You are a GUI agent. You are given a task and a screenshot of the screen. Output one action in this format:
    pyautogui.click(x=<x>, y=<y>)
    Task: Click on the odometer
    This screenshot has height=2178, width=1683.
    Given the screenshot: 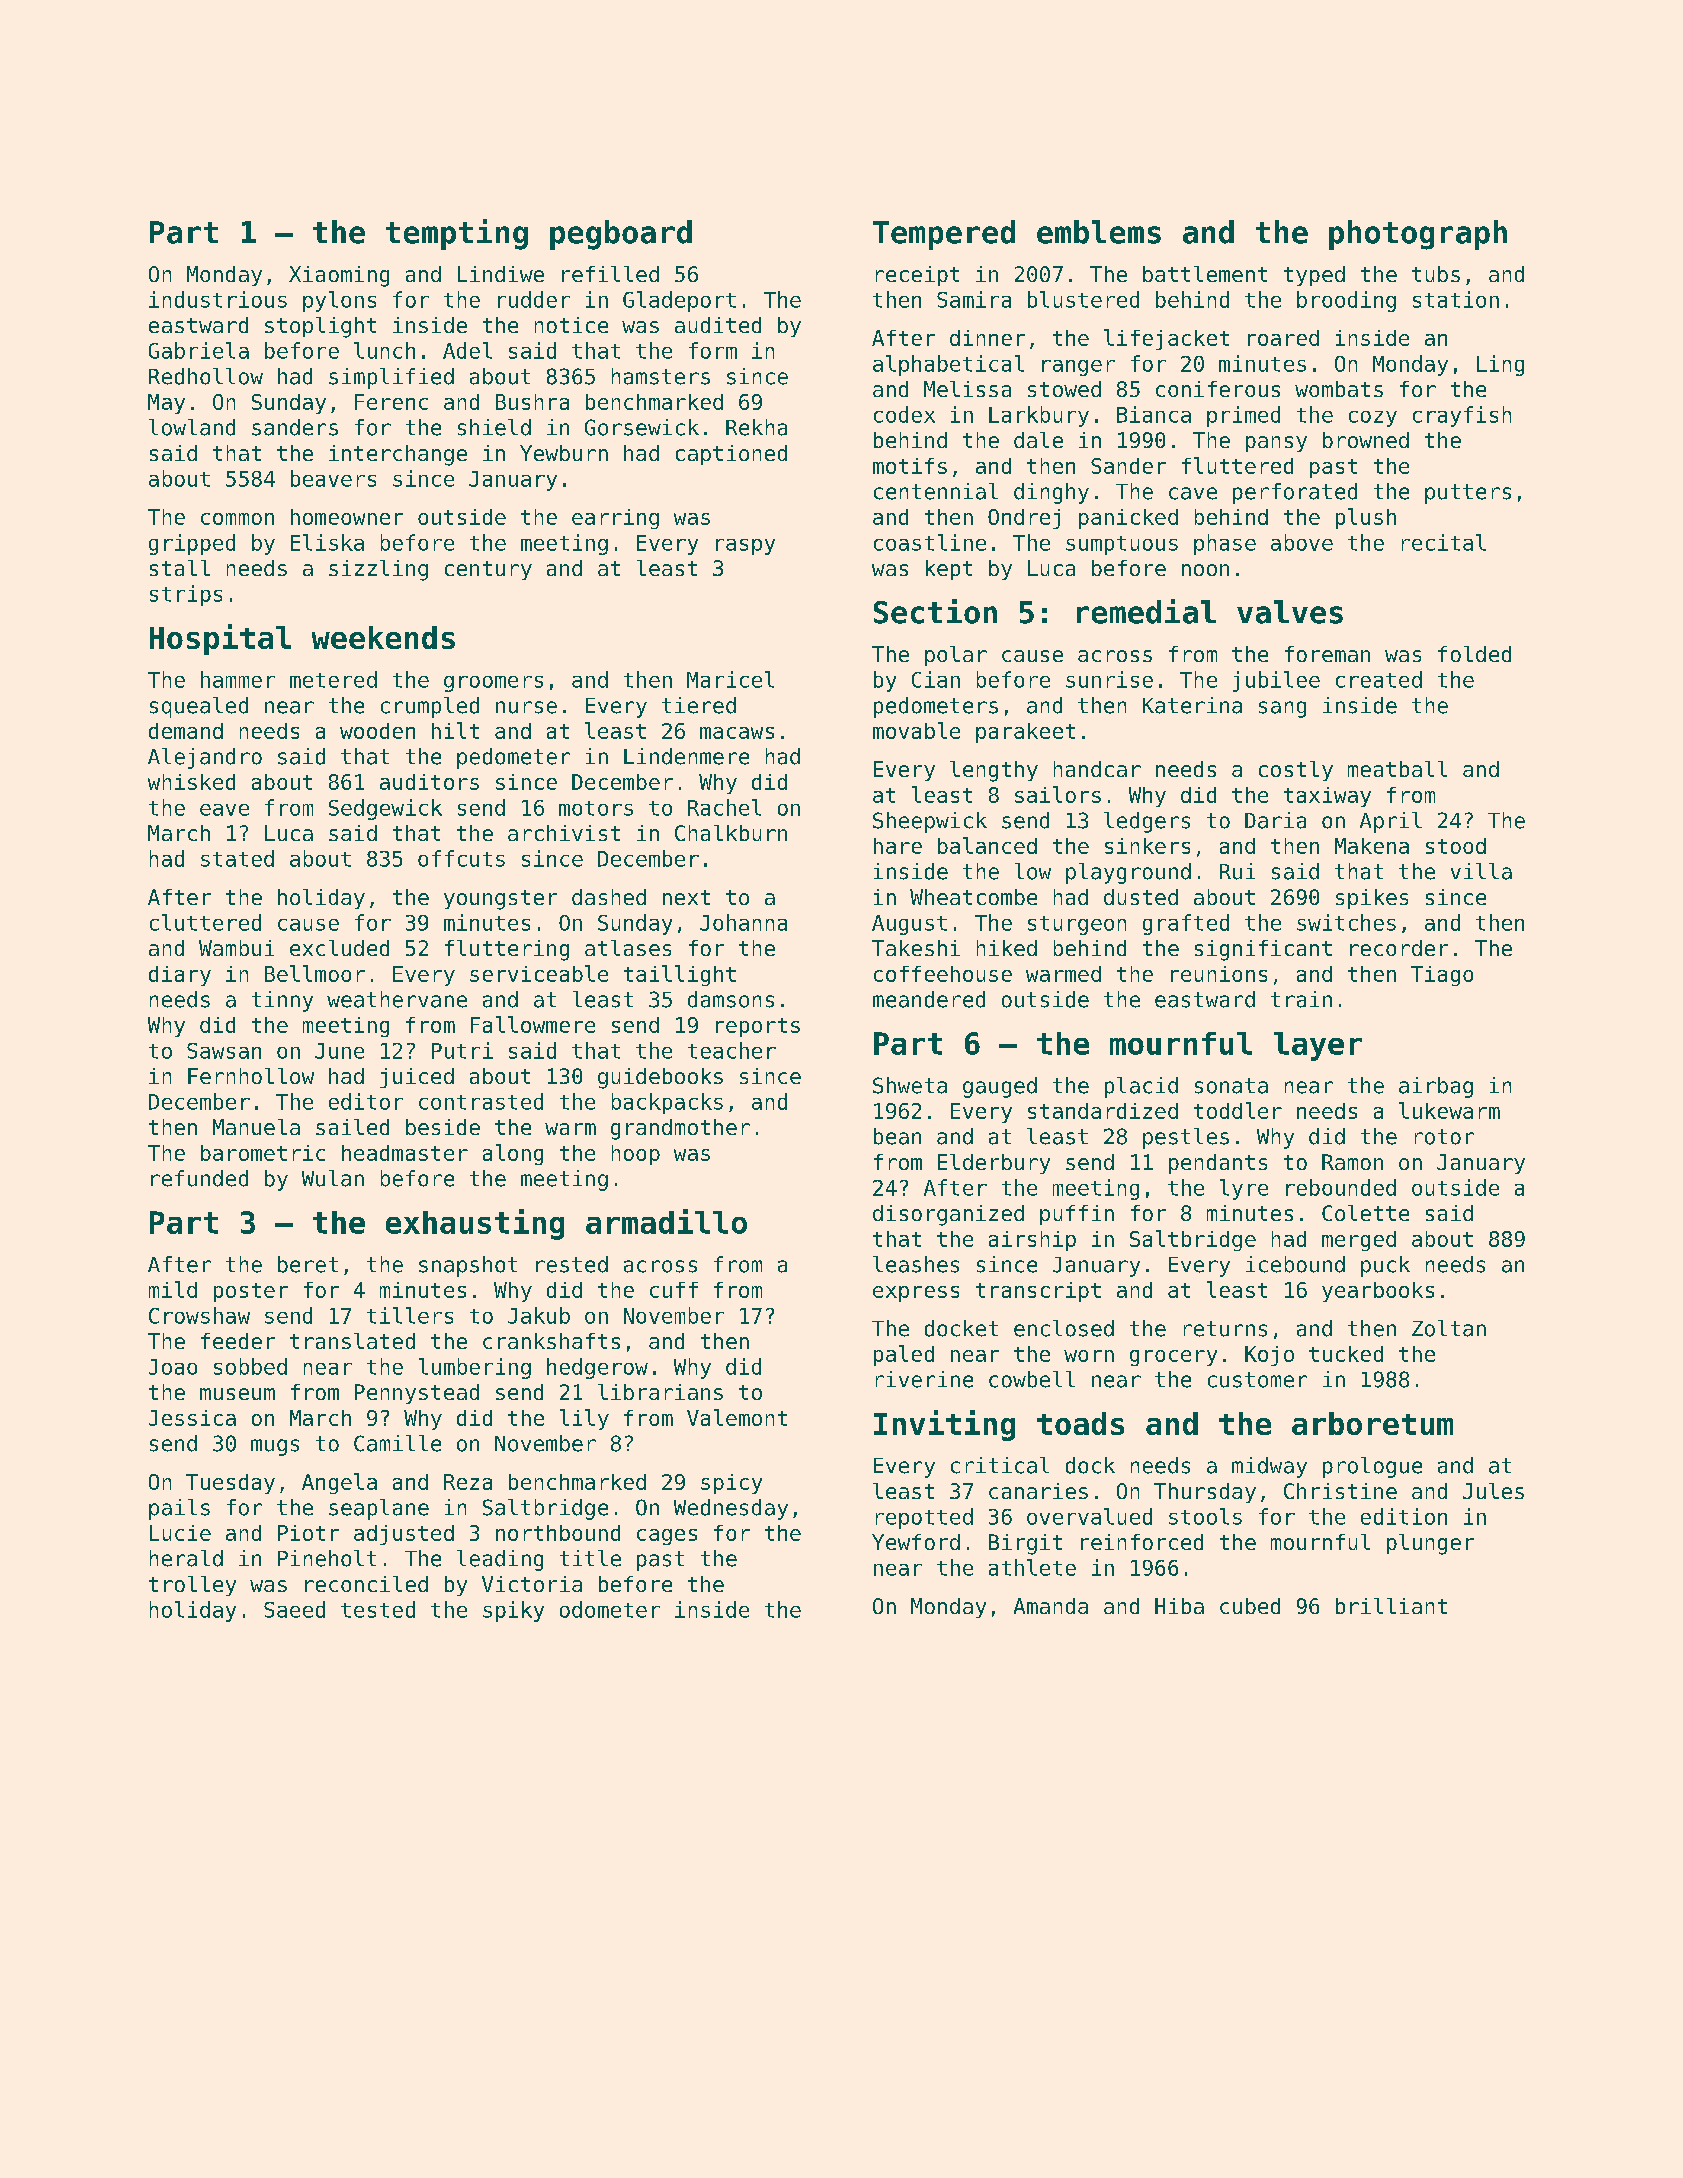 What is the action you would take?
    pyautogui.click(x=610, y=1609)
